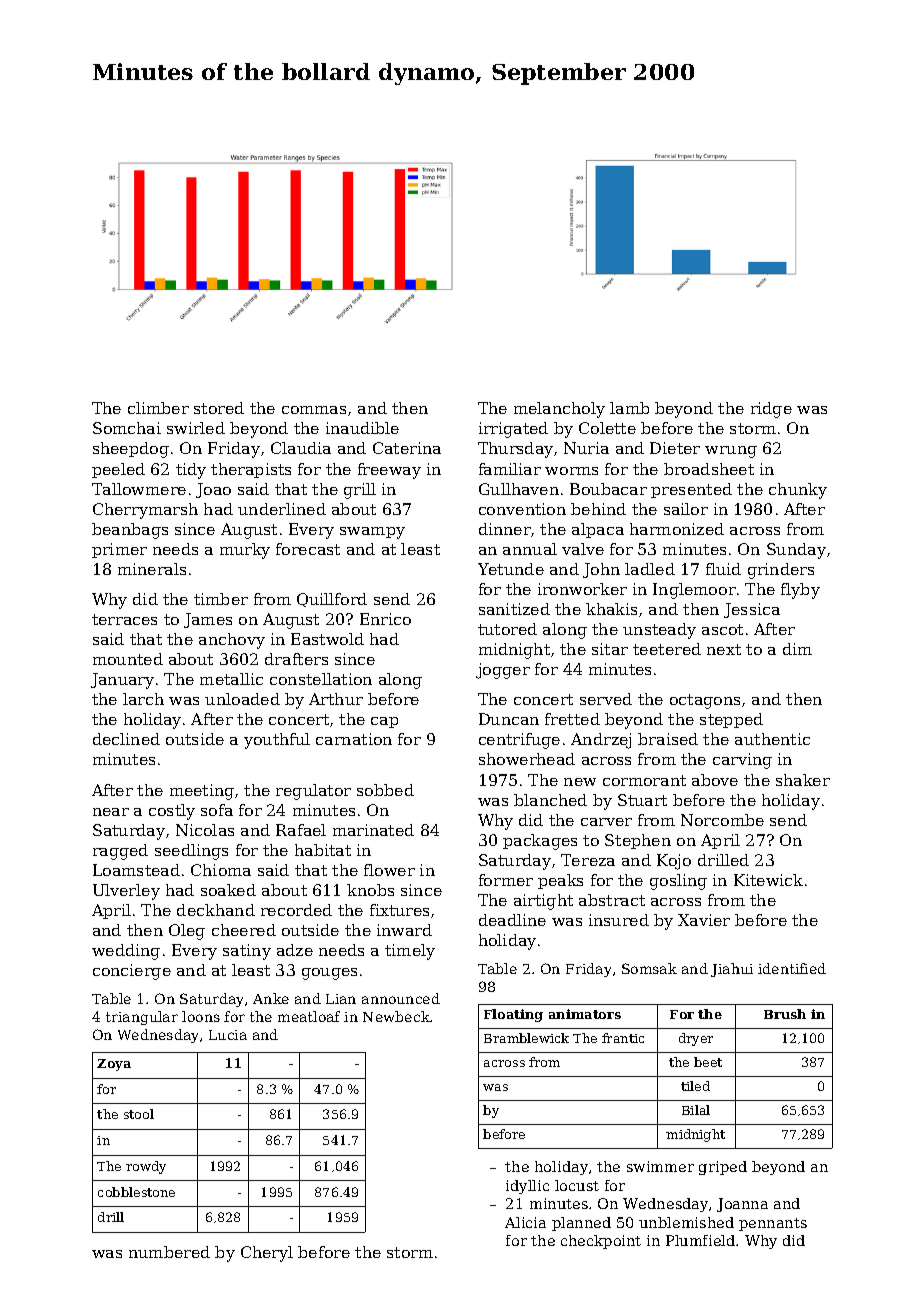 The image size is (924, 1308). I want to click on Bramblewick, so click(526, 1038).
